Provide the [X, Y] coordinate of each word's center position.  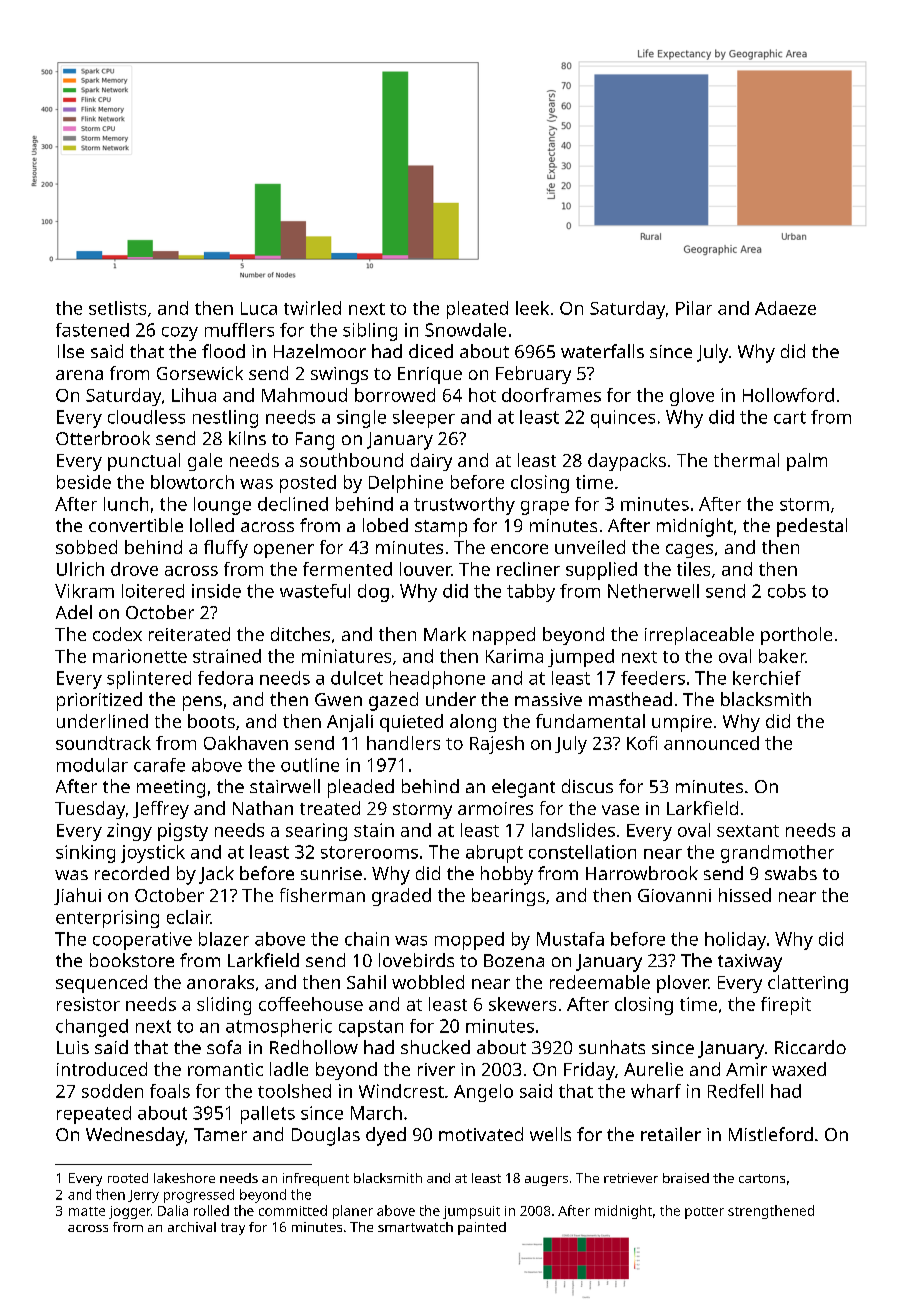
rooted [128, 1178]
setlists [117, 308]
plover [682, 984]
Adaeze [785, 308]
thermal [746, 460]
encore [519, 549]
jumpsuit [471, 1212]
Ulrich [80, 569]
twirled [312, 308]
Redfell [735, 1091]
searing [316, 832]
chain [367, 939]
